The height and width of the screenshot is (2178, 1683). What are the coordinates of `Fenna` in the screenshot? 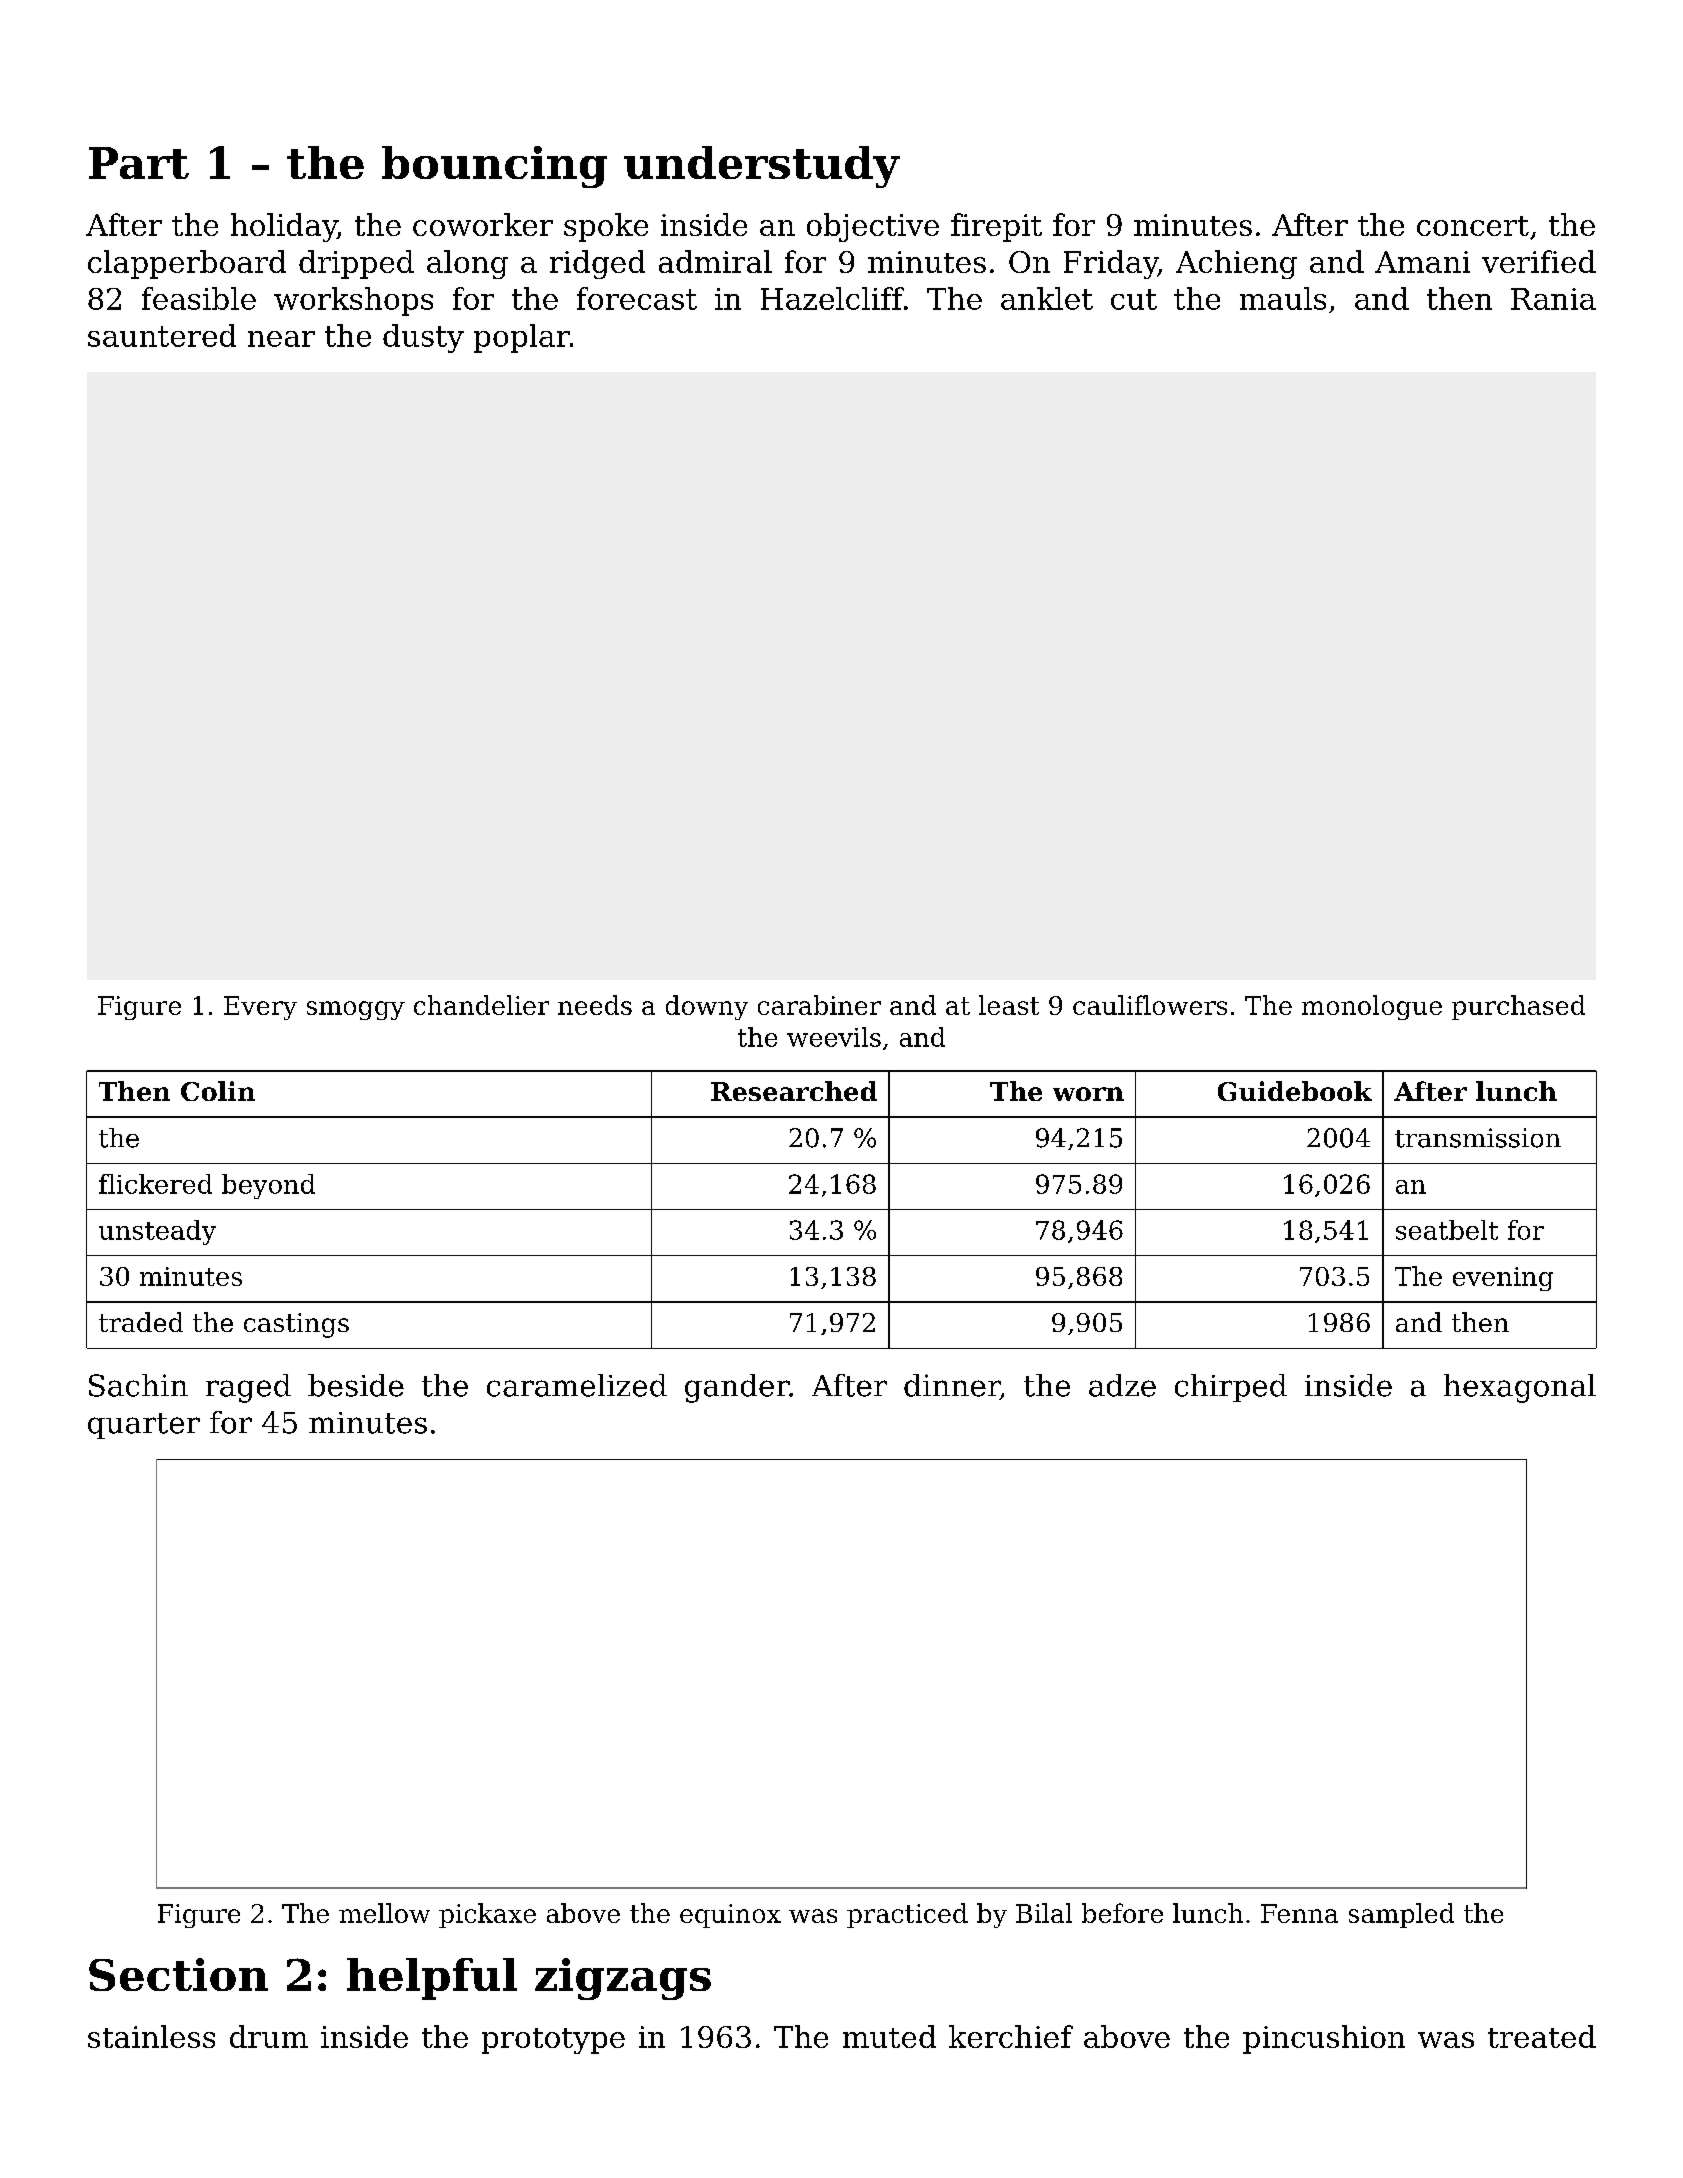 It's located at (1299, 1913).
